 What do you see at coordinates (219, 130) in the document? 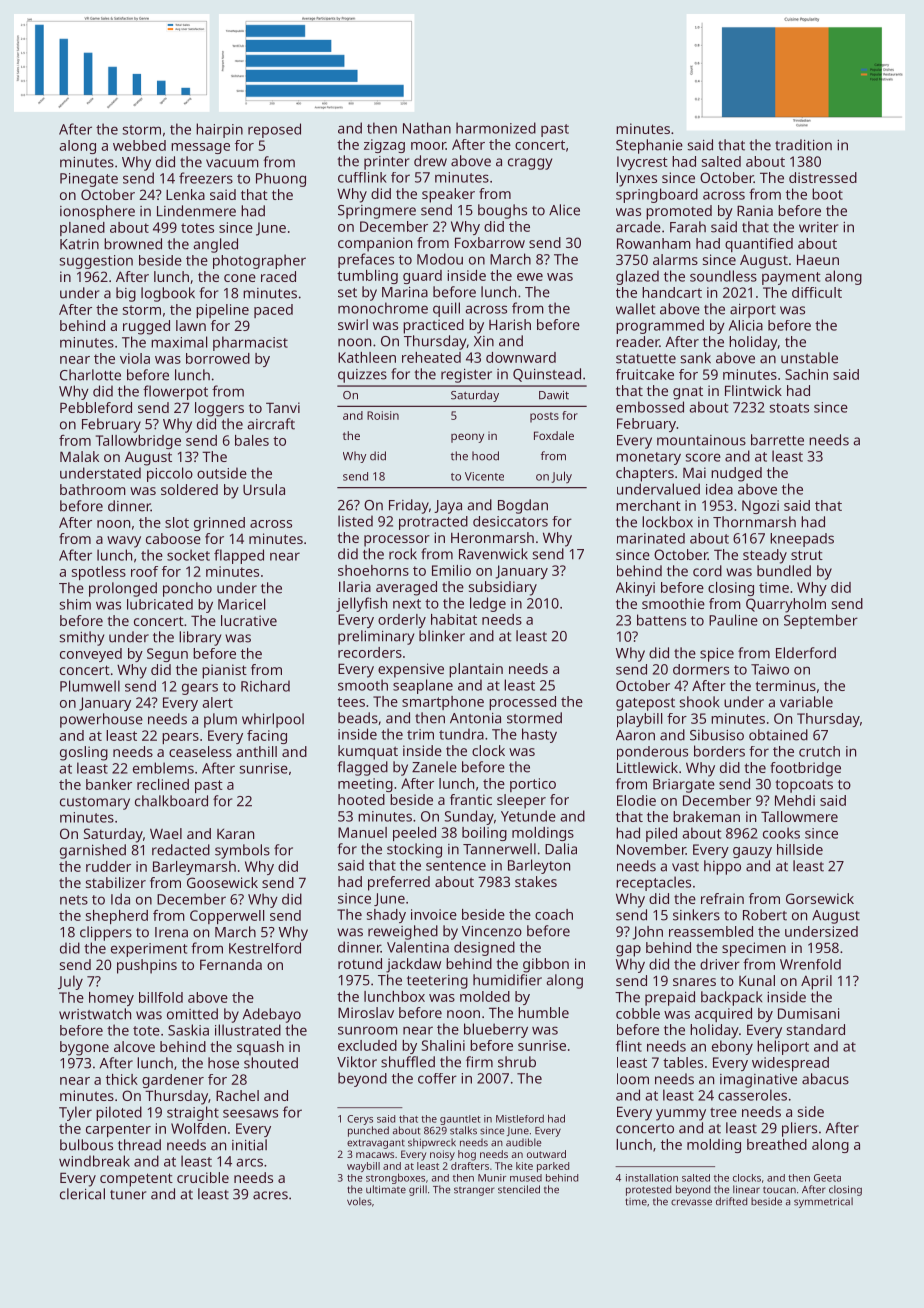
I see `hairpin` at bounding box center [219, 130].
